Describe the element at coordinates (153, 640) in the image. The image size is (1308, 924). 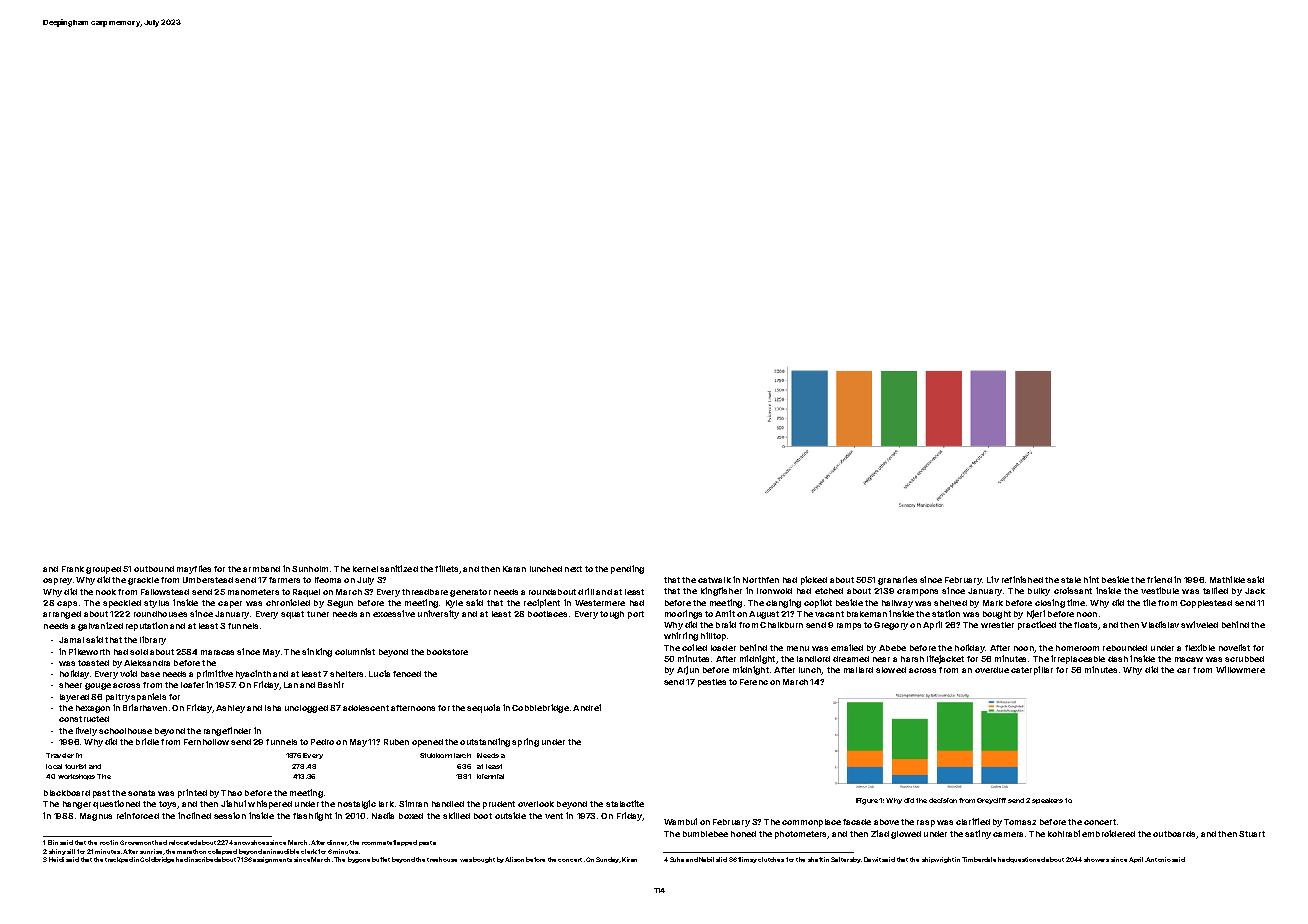
I see `library` at that location.
